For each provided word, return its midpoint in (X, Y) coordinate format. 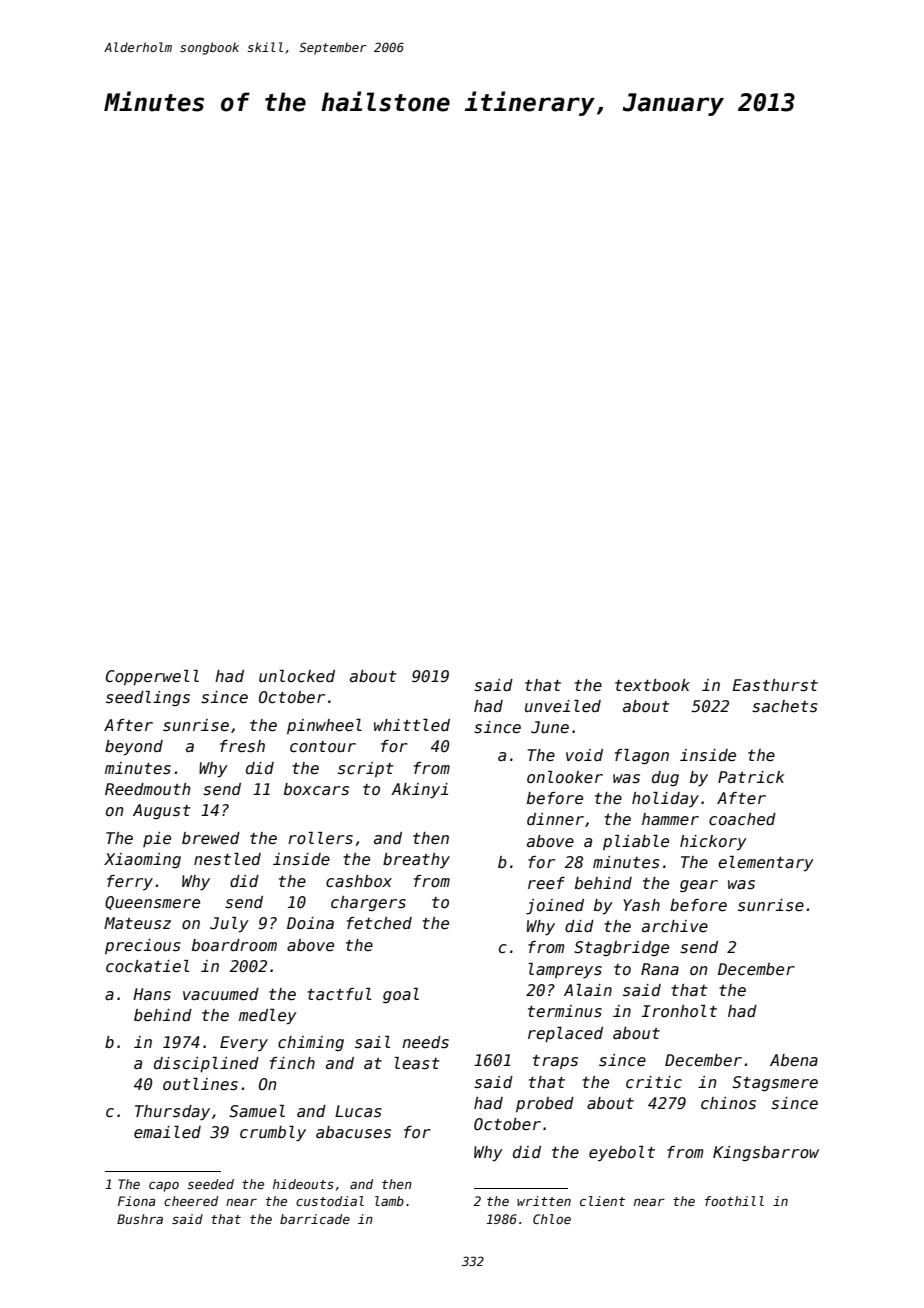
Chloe (552, 1219)
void (584, 755)
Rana (660, 969)
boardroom (234, 945)
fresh (242, 746)
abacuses (353, 1132)
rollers (320, 838)
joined (555, 907)
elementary (766, 864)
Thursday (172, 1112)
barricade (315, 1219)
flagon (642, 756)
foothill (734, 1201)
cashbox (359, 881)
